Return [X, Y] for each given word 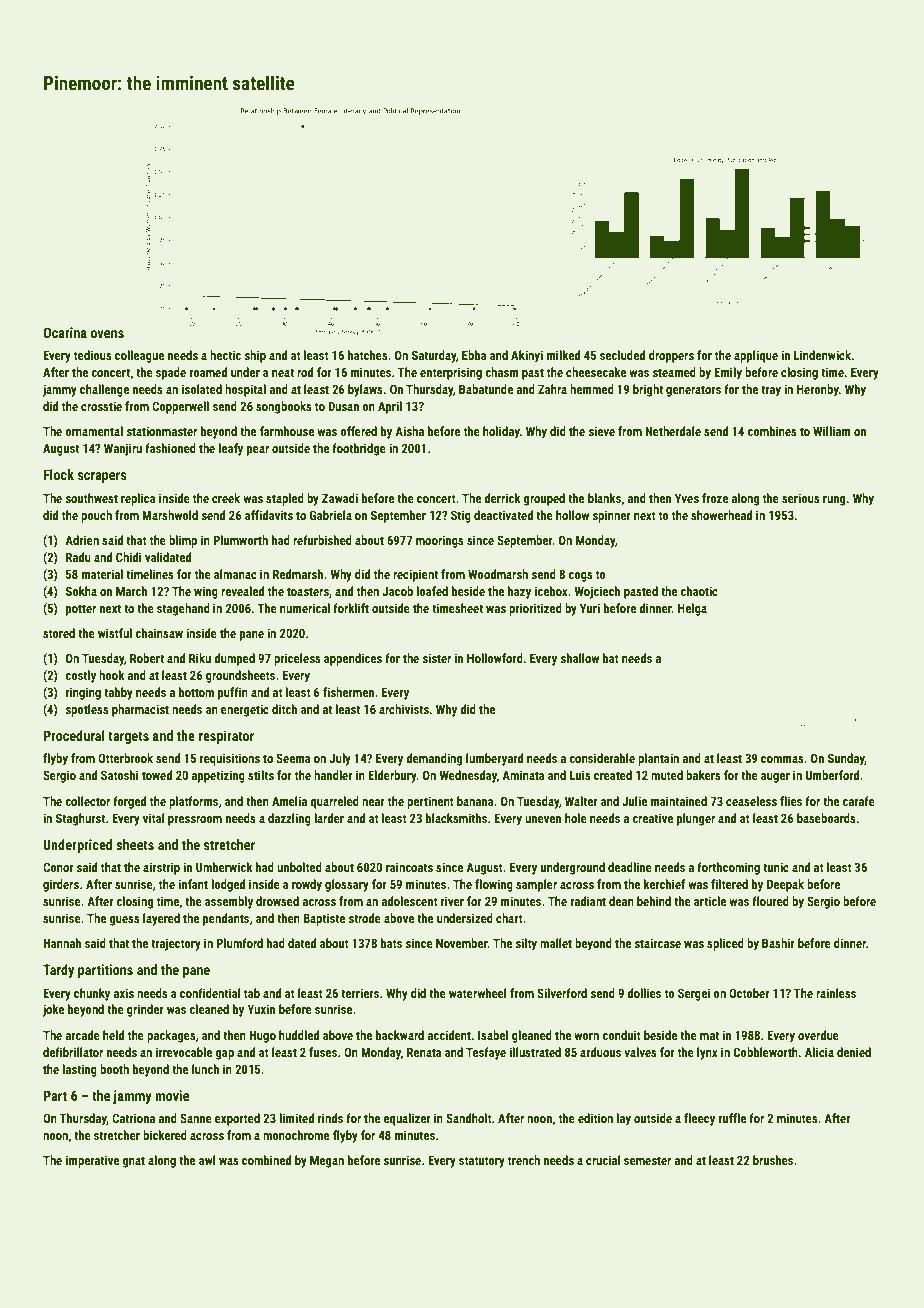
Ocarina [65, 332]
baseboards [826, 818]
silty [526, 944]
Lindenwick [823, 355]
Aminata [523, 775]
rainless [836, 993]
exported [237, 1119]
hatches [368, 355]
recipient [415, 575]
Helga [692, 609]
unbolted [299, 867]
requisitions [230, 759]
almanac [235, 574]
